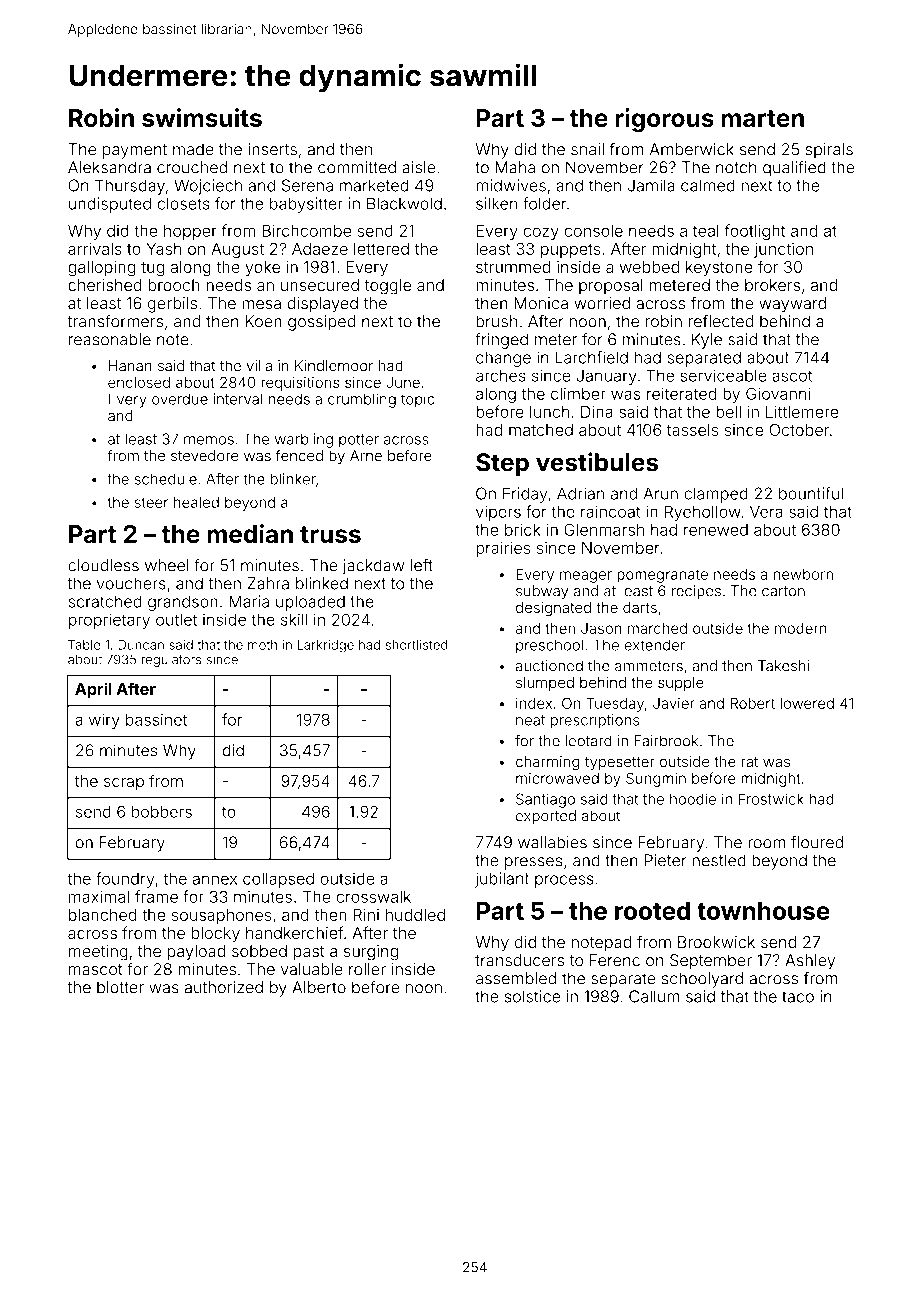 This page has height=1308, width=924. Describe the element at coordinates (533, 996) in the page. I see `solstice` at that location.
